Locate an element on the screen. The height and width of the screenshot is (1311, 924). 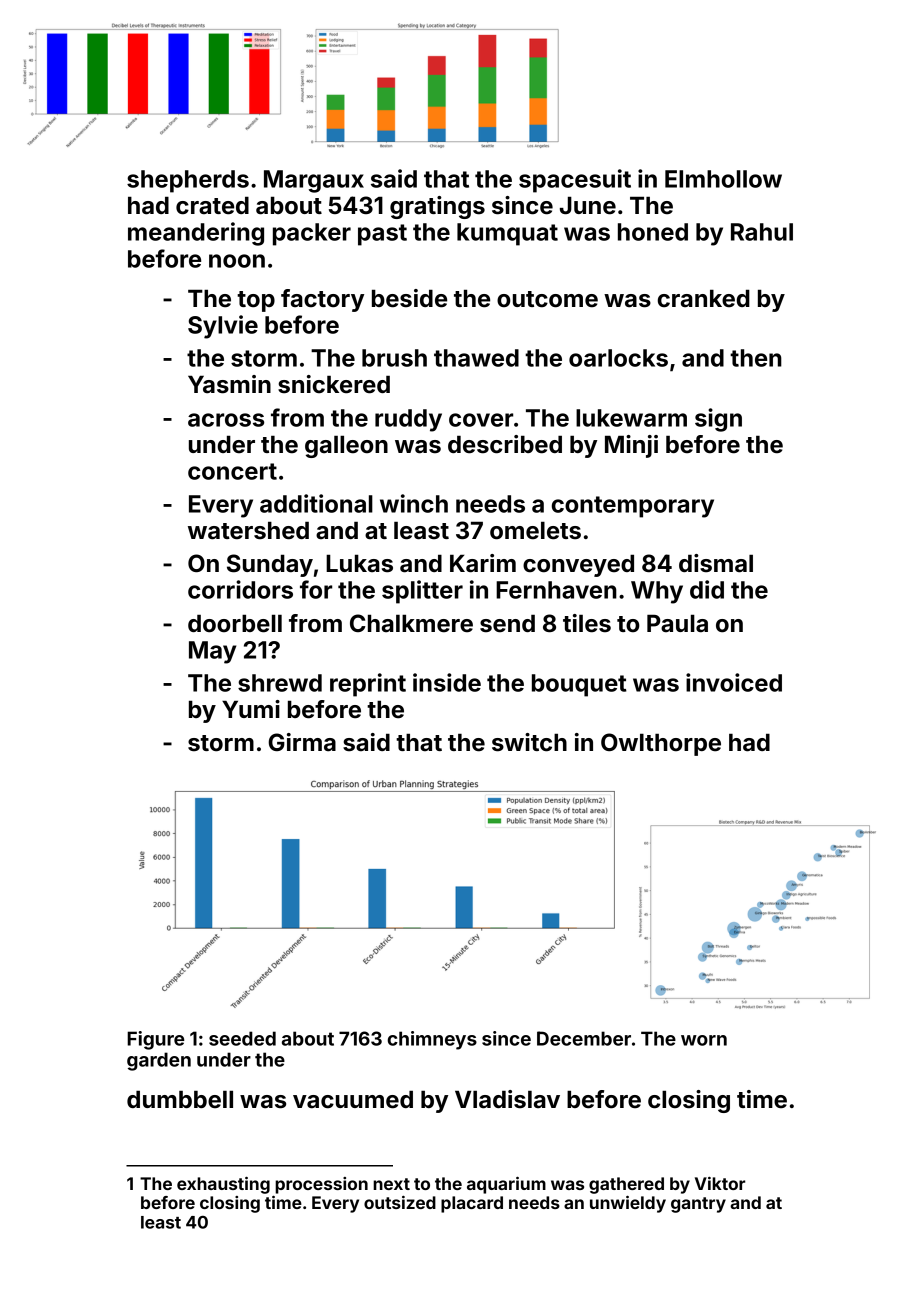
seeded is located at coordinates (242, 1038).
